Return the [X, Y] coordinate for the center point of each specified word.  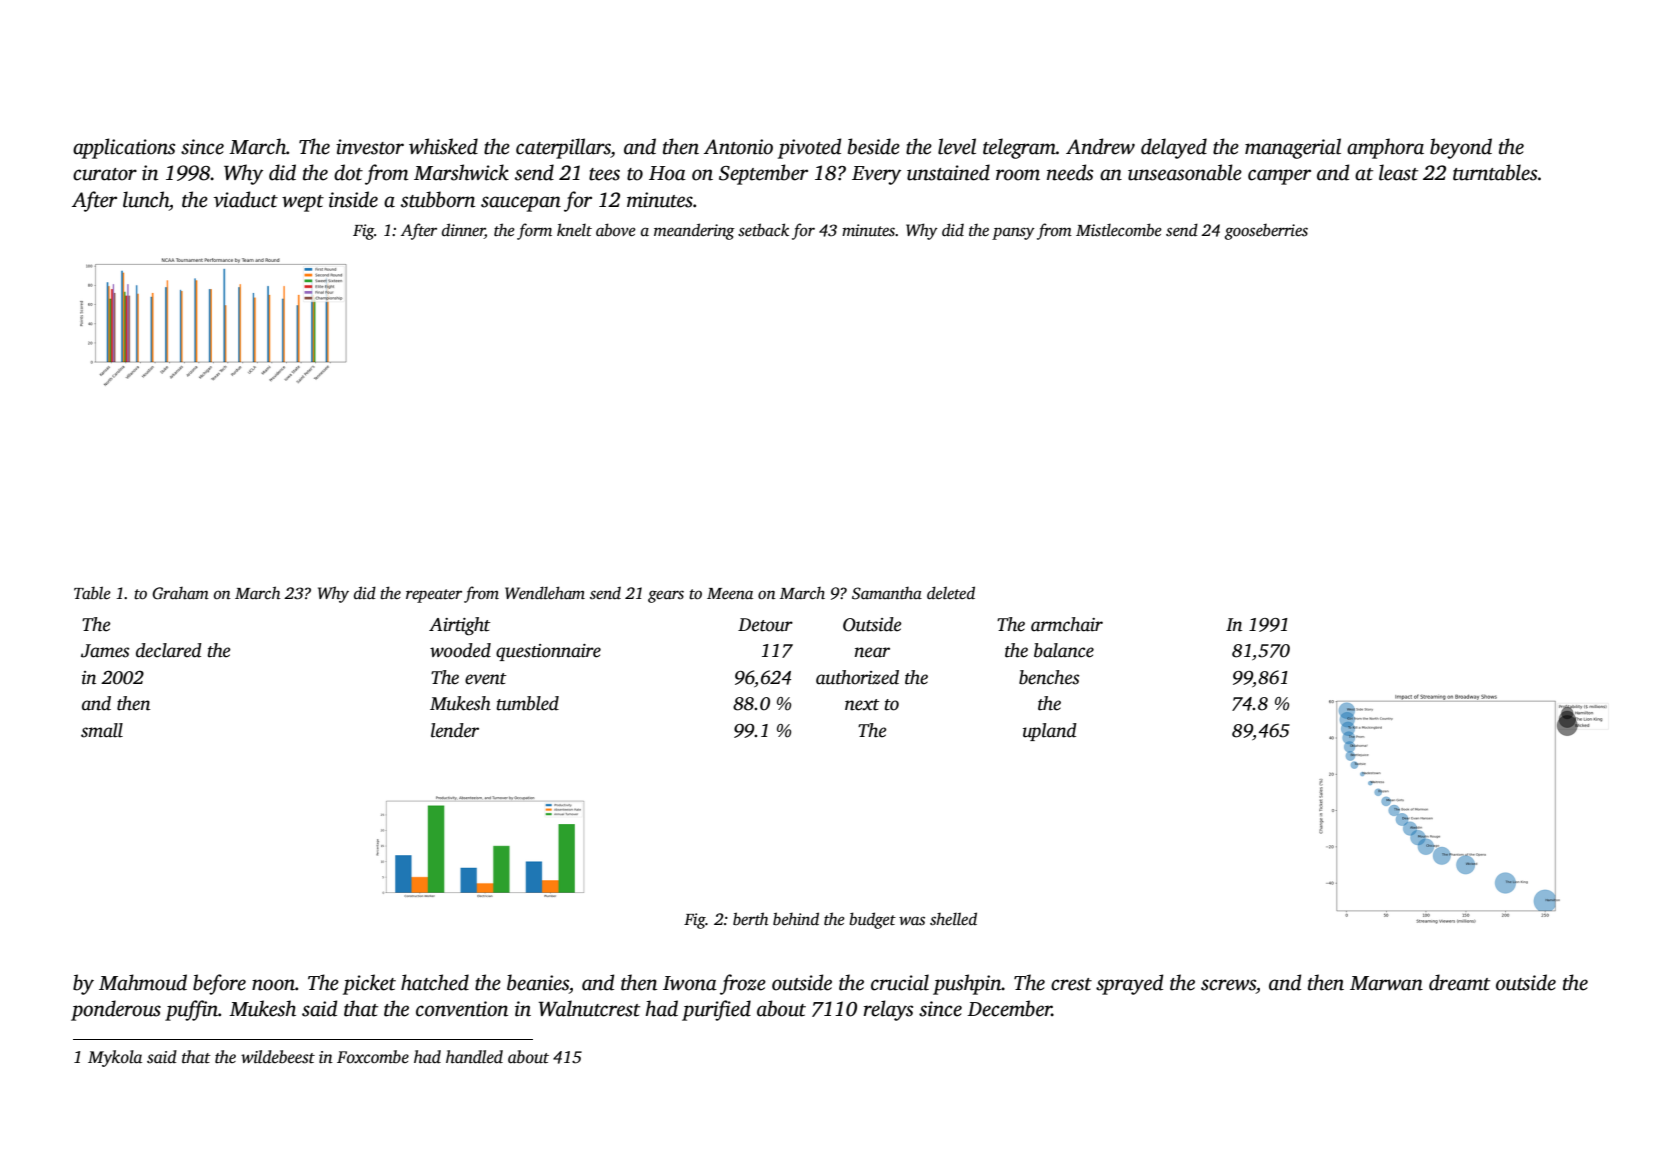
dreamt [1459, 982]
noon [273, 985]
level [957, 146]
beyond [1461, 148]
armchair [1067, 624]
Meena [730, 594]
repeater [434, 596]
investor [370, 147]
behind [796, 919]
